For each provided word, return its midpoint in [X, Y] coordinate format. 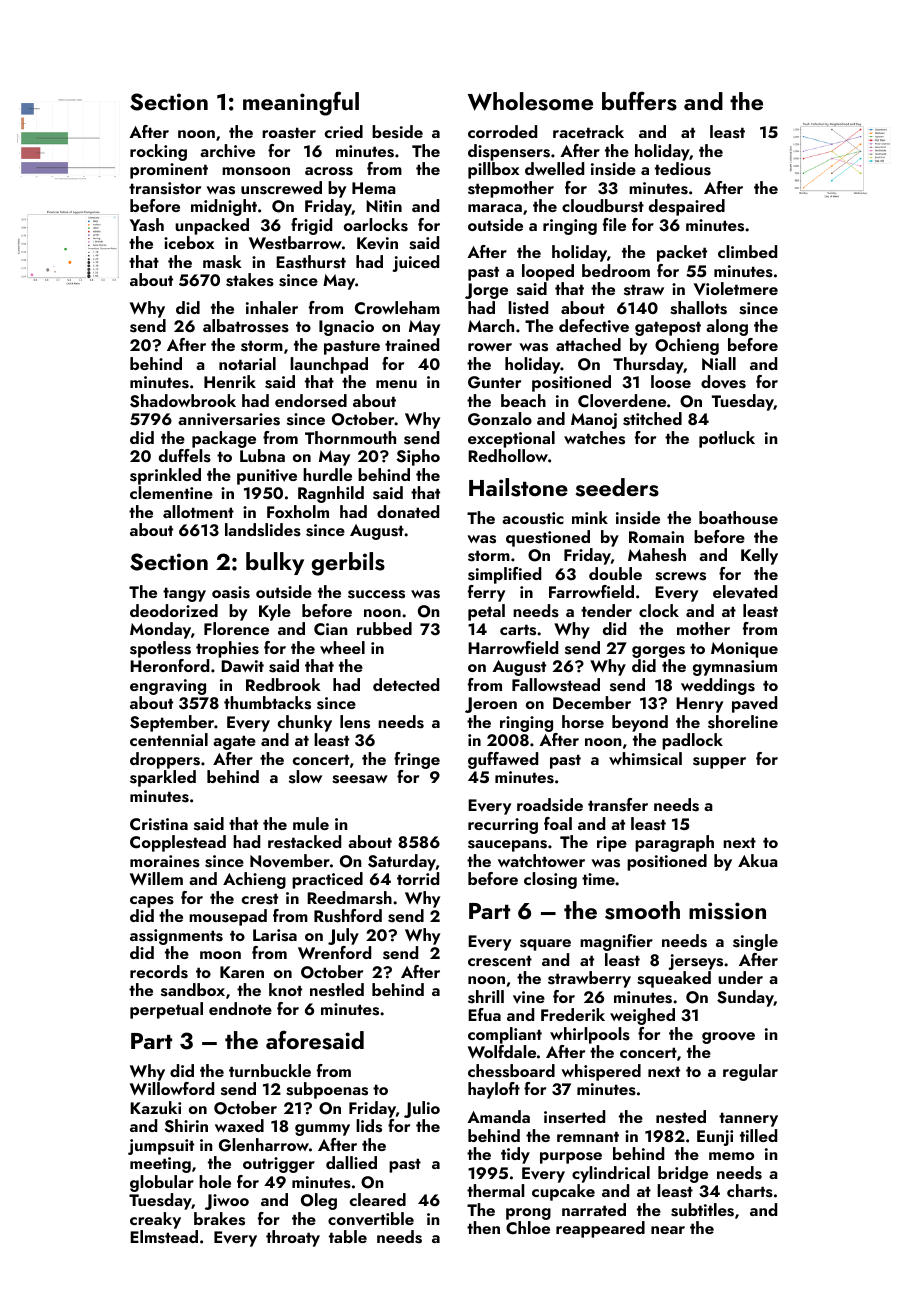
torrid [418, 878]
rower [490, 347]
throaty [293, 1238]
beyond [640, 723]
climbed [747, 251]
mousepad [228, 917]
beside [397, 132]
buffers [639, 101]
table [348, 1236]
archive [227, 151]
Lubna [262, 455]
